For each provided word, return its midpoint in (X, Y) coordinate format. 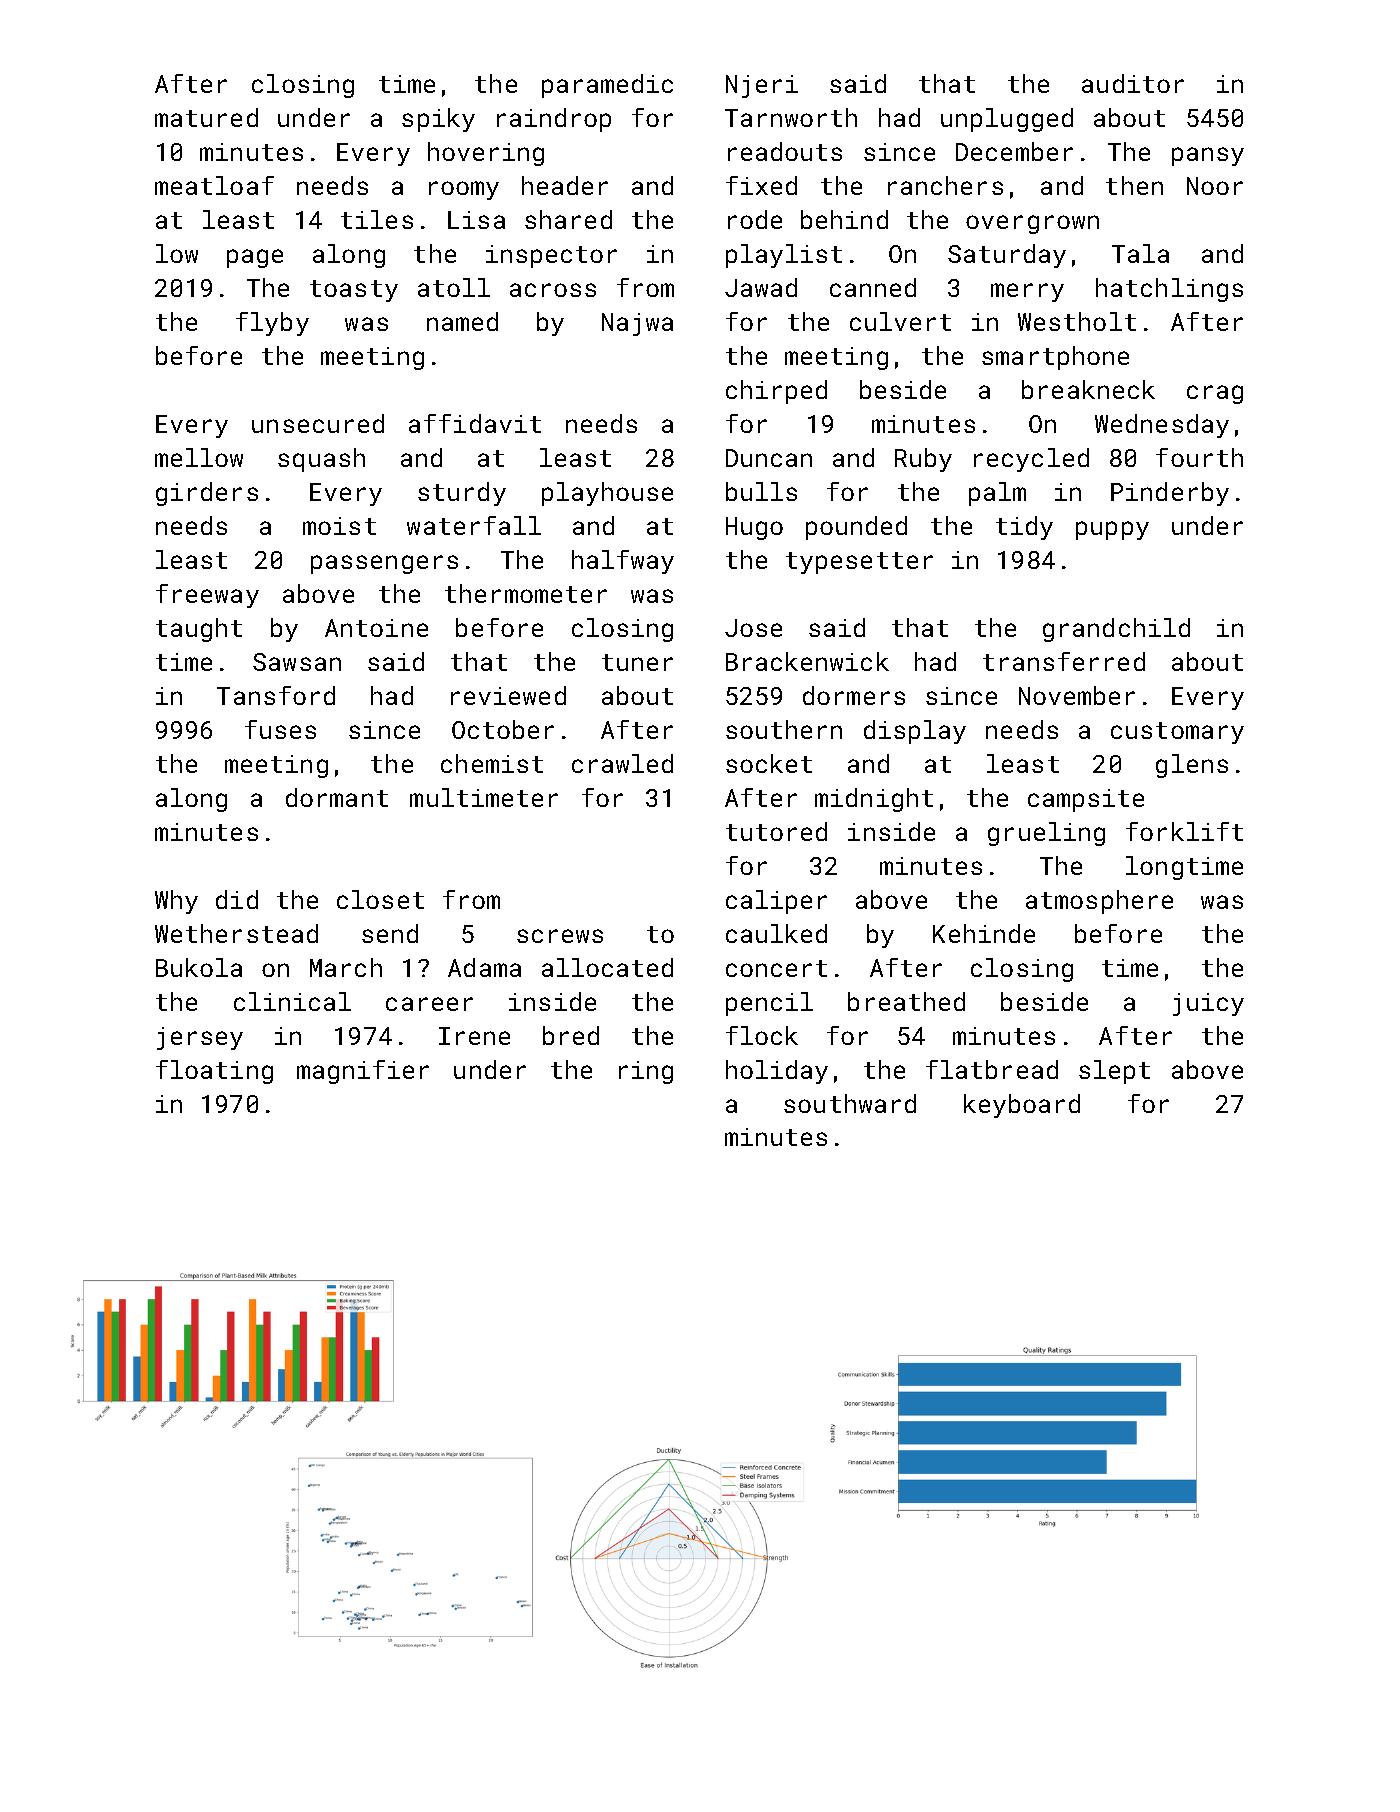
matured (206, 117)
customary (1177, 733)
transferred (1064, 661)
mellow (199, 457)
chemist (492, 763)
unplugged (1007, 120)
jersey (200, 1038)
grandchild (1116, 630)
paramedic (607, 86)
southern (784, 729)
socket (769, 763)
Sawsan (297, 662)
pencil (769, 1004)
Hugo (754, 528)
